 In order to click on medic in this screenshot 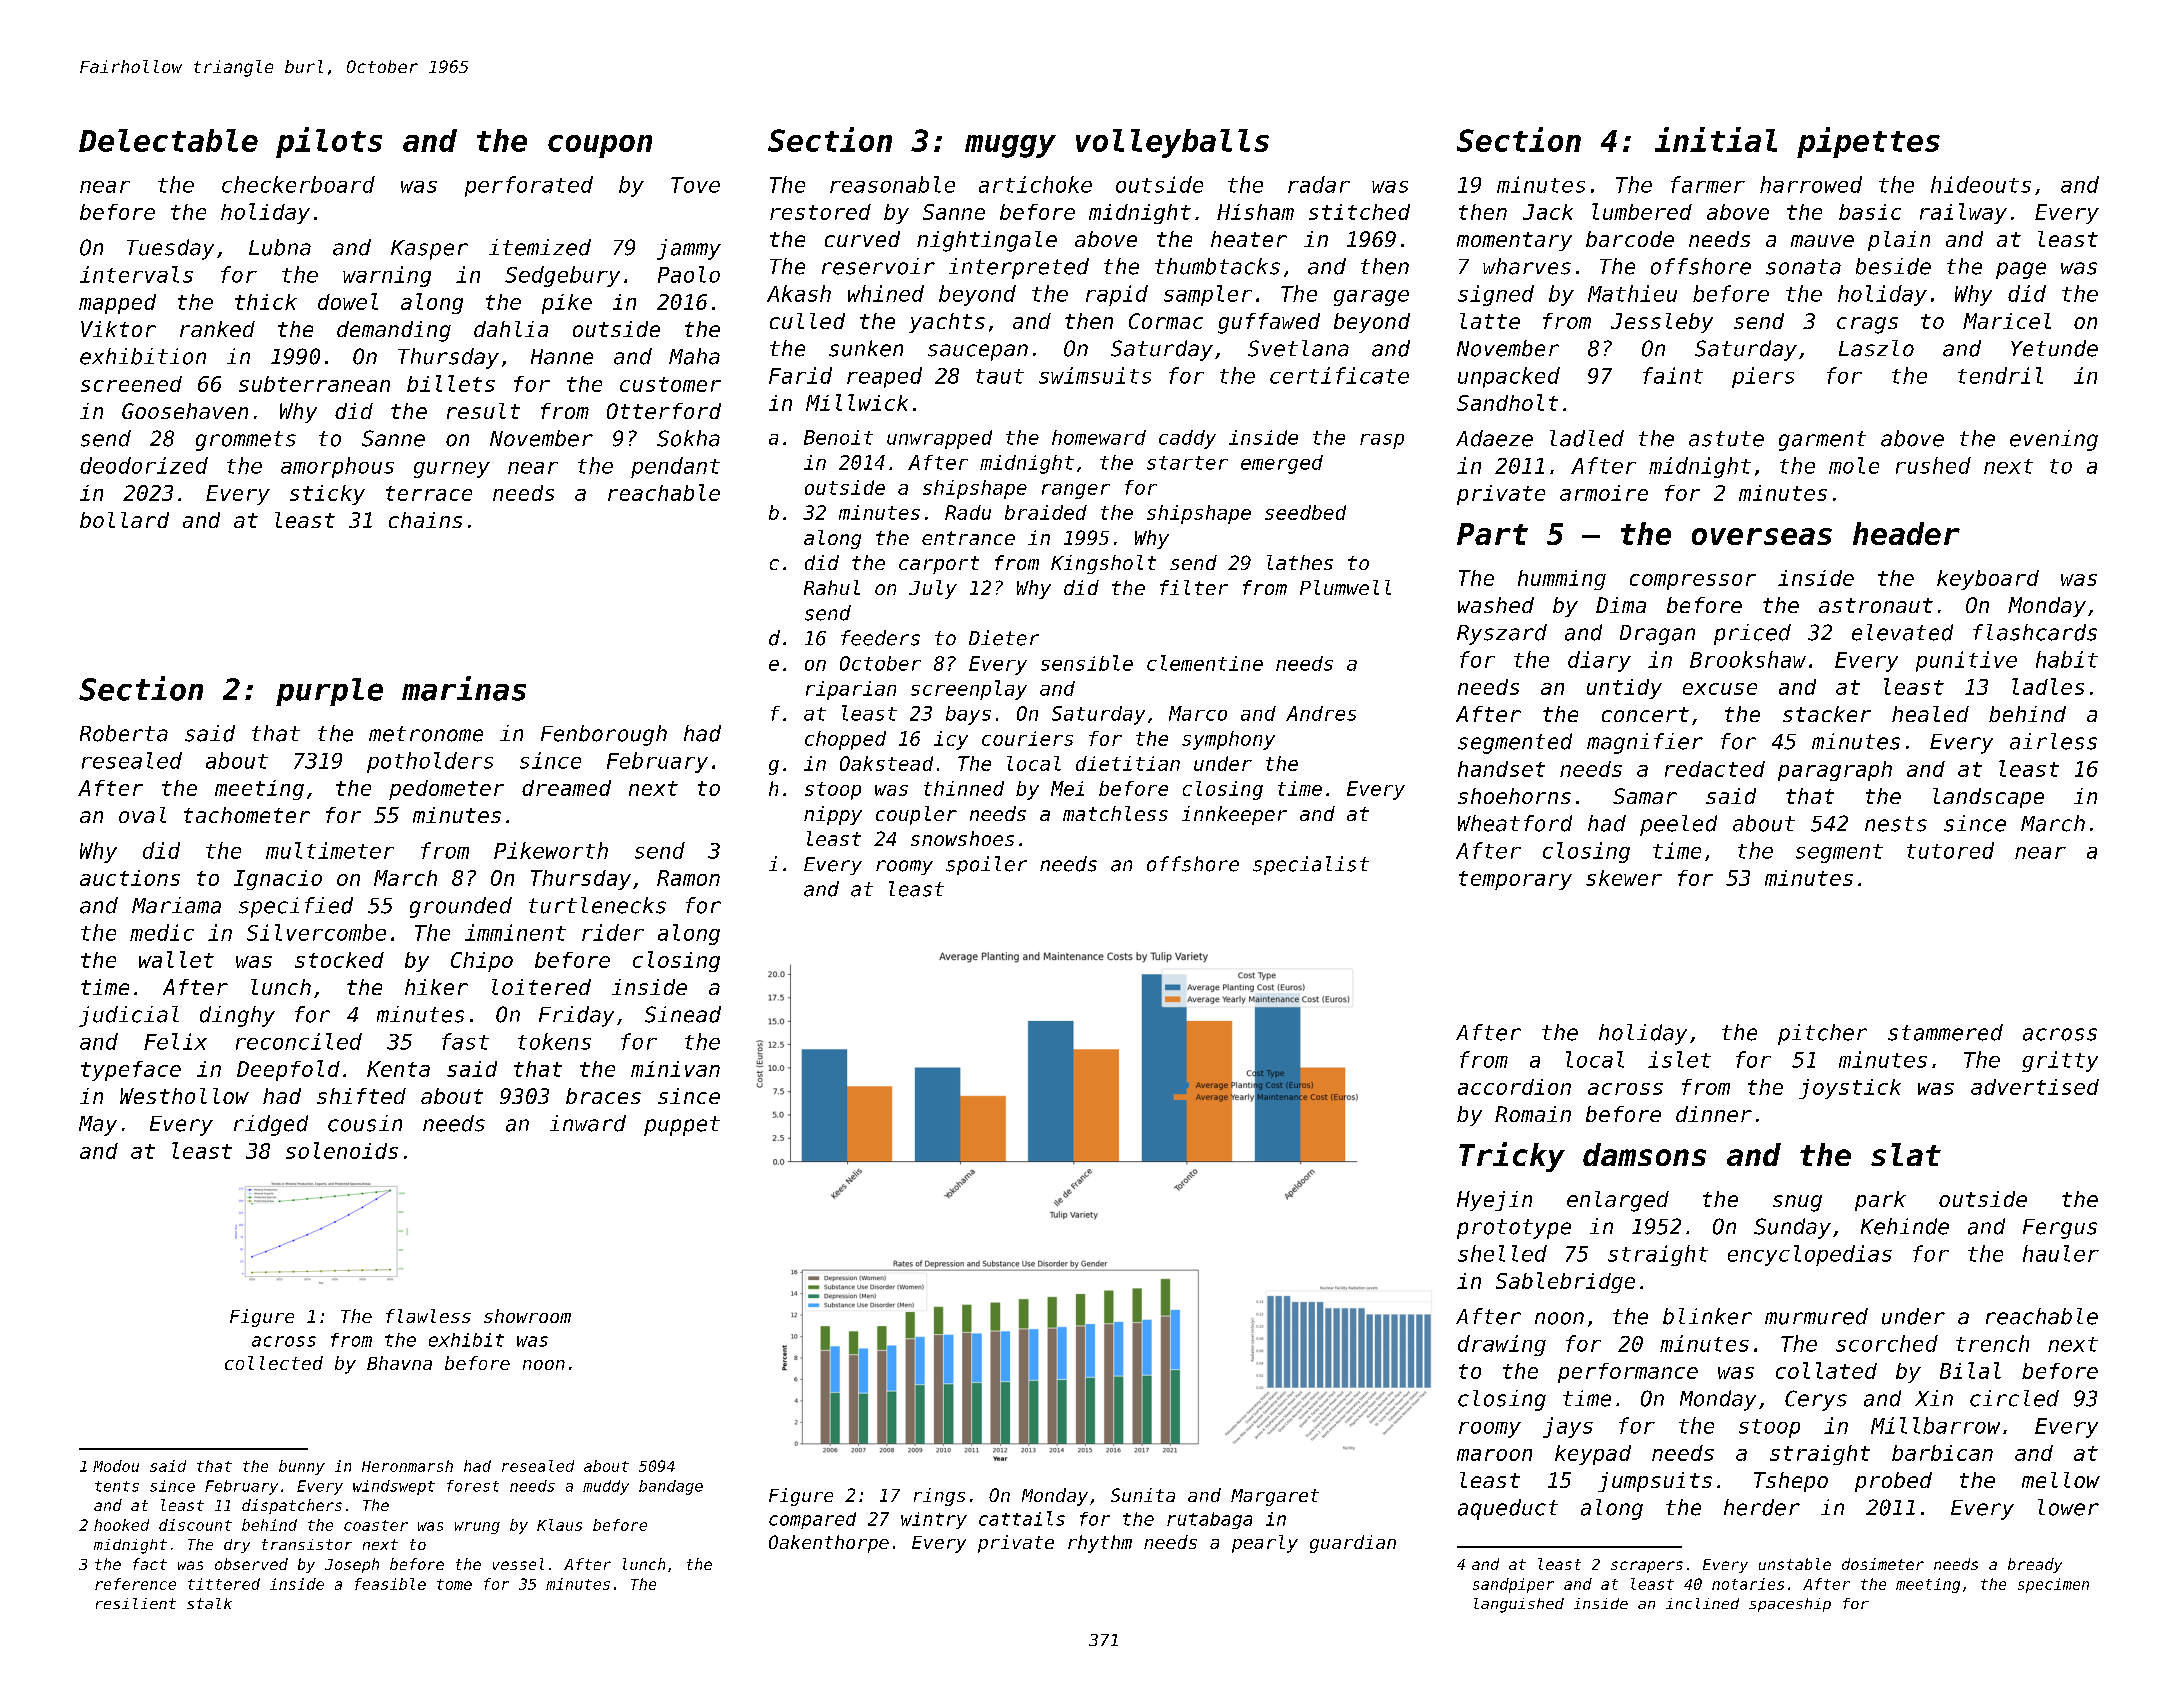, I will do `click(162, 932)`.
